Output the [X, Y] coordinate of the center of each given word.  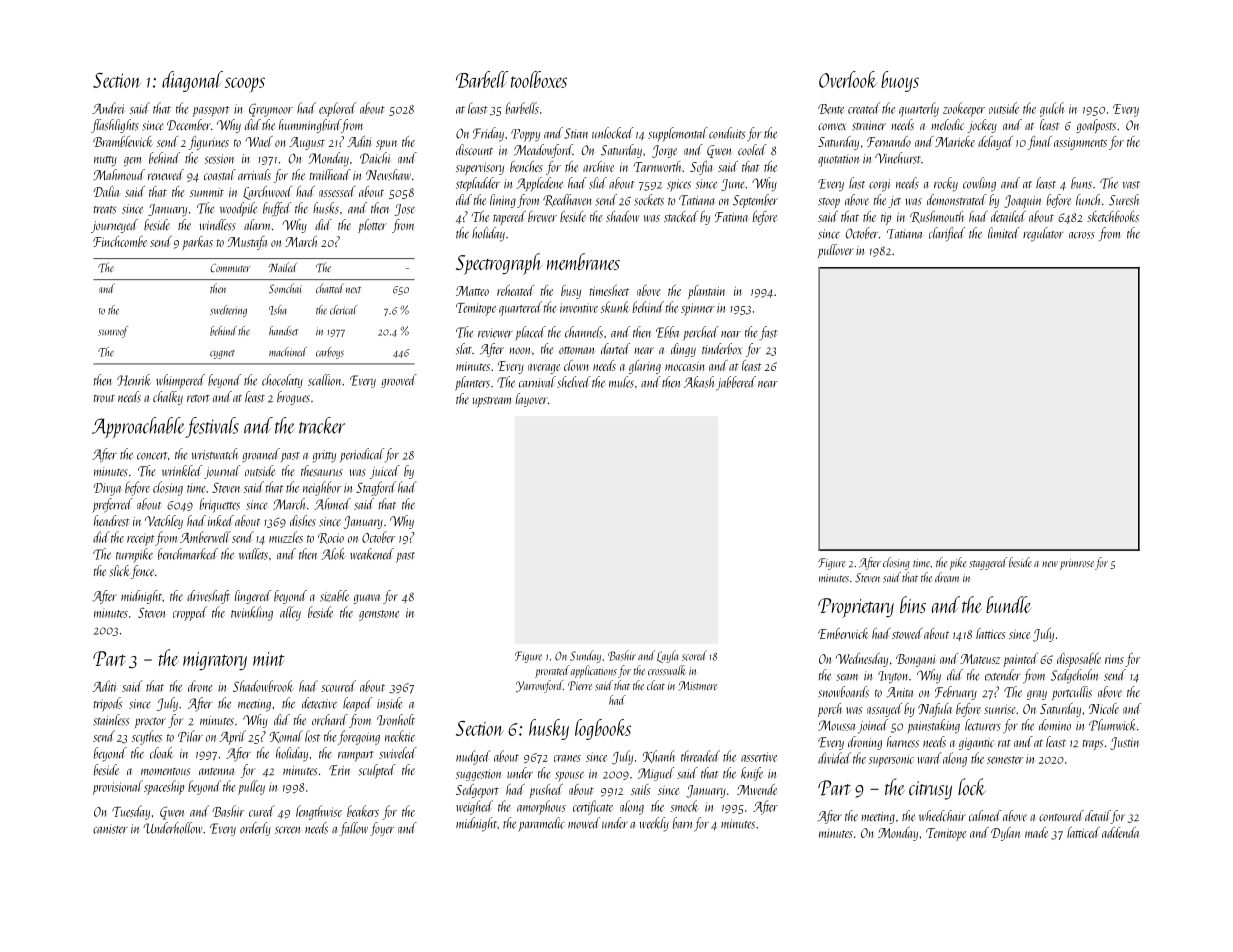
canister [110, 829]
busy [571, 292]
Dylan [1005, 834]
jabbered [736, 383]
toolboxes [539, 79]
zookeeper [964, 109]
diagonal [192, 81]
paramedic [541, 824]
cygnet [222, 354]
